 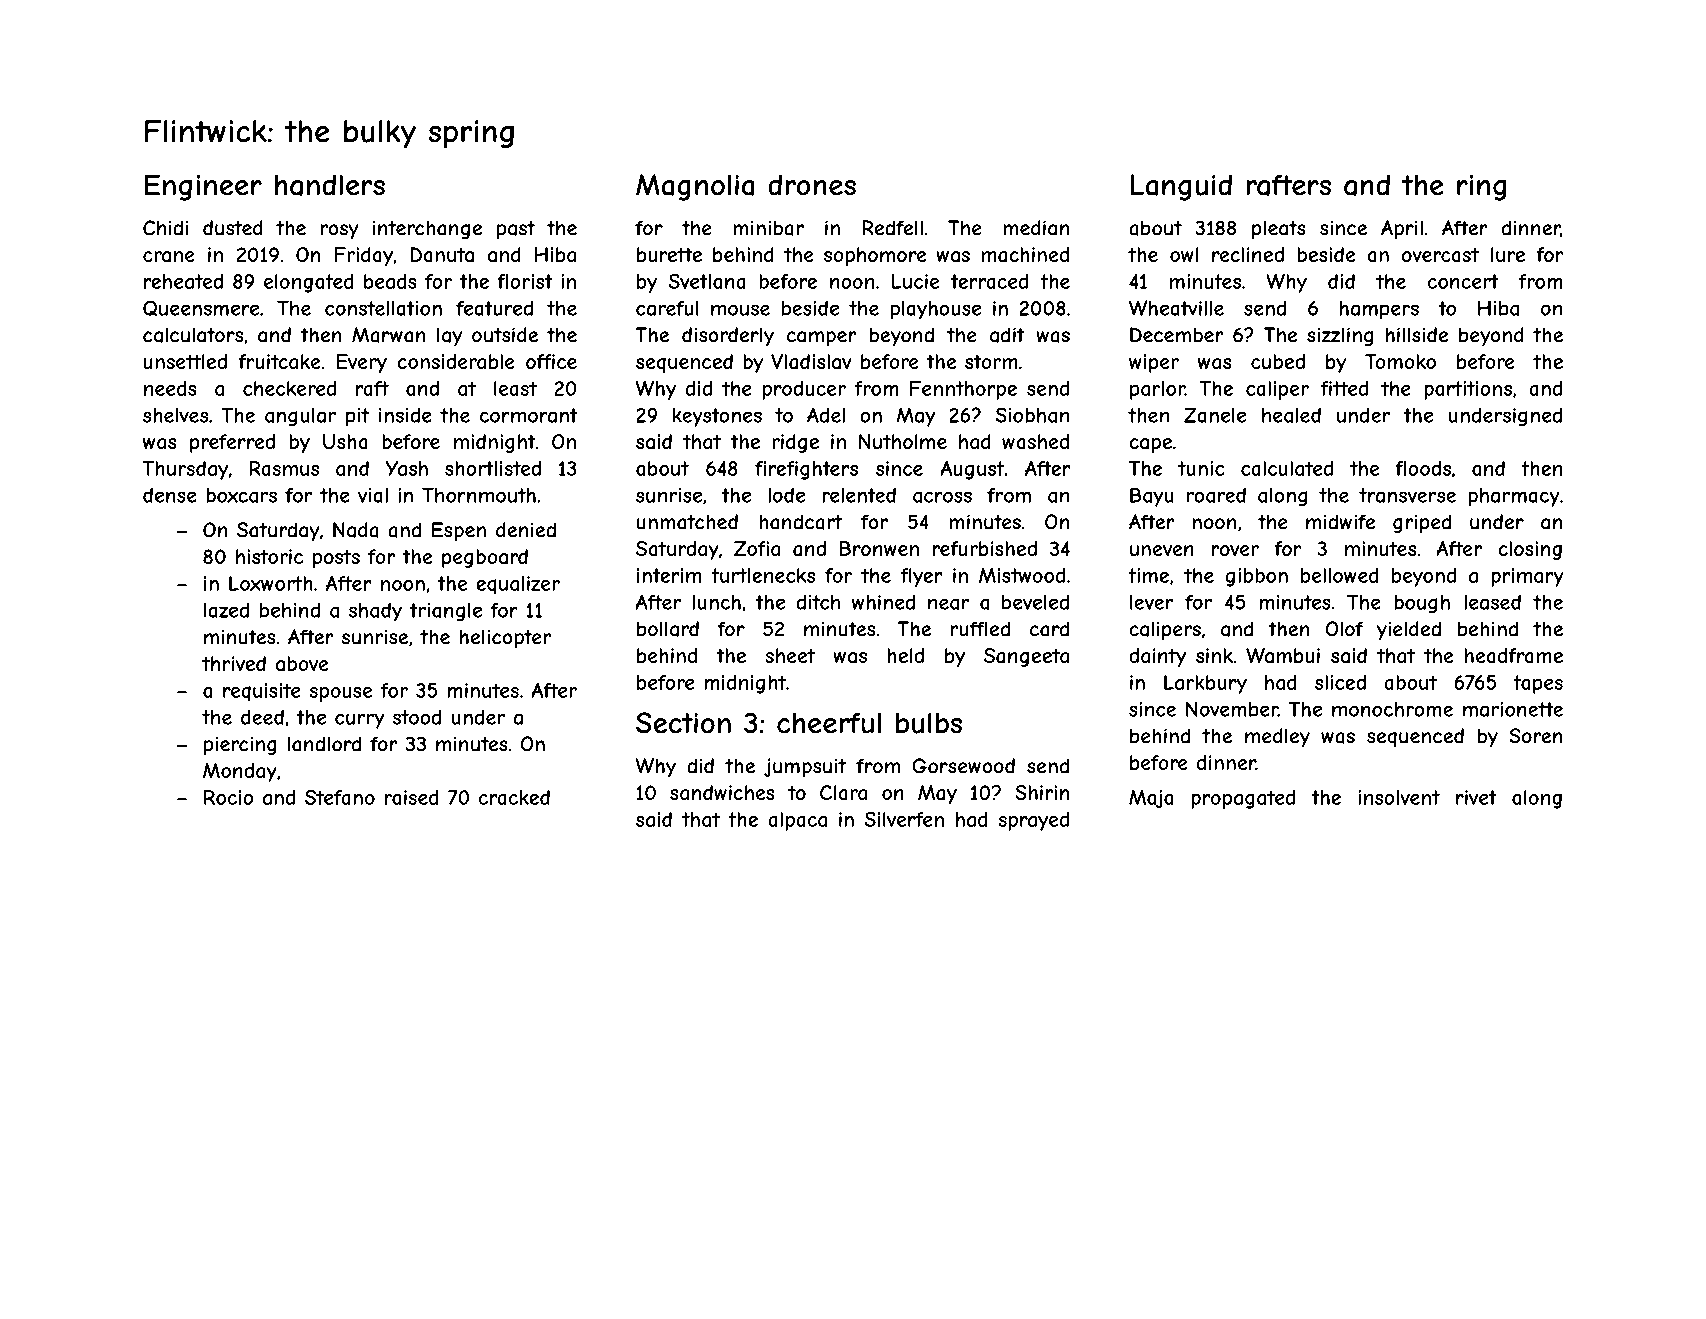 I want to click on historic, so click(x=269, y=556).
